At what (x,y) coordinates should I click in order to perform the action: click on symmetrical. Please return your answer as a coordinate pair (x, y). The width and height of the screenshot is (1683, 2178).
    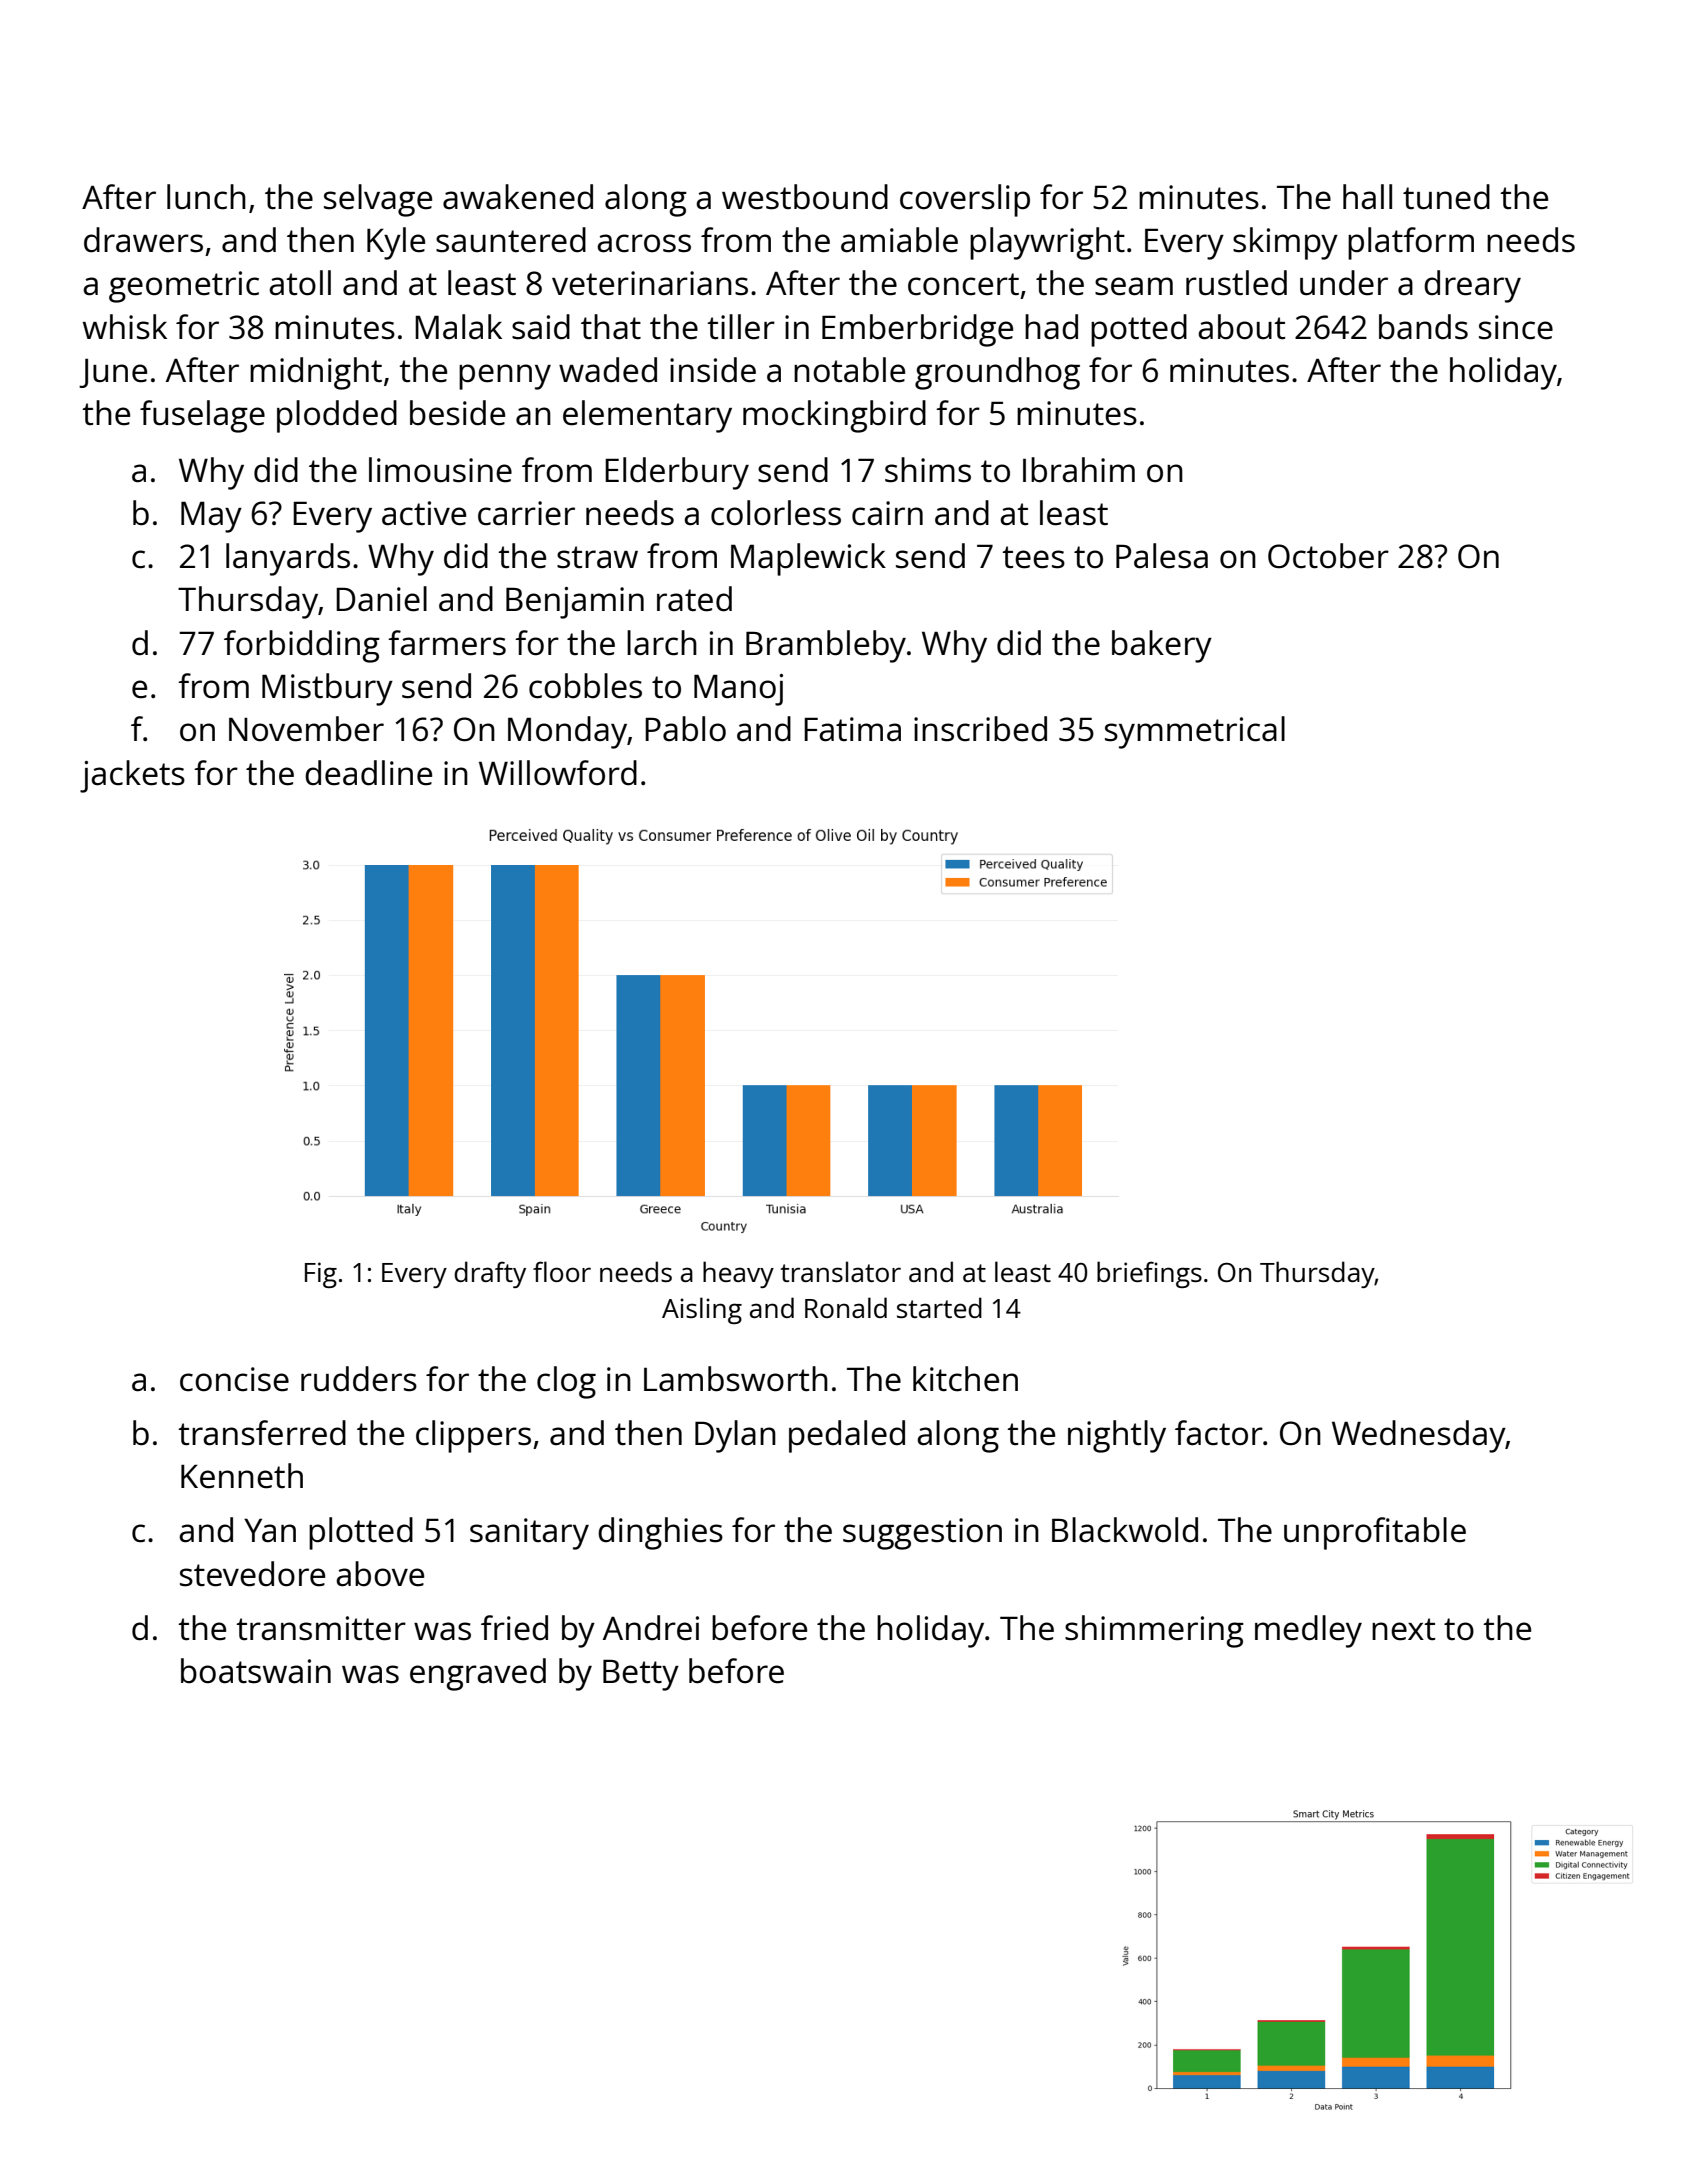
    Looking at the image, I should click on (1195, 732).
